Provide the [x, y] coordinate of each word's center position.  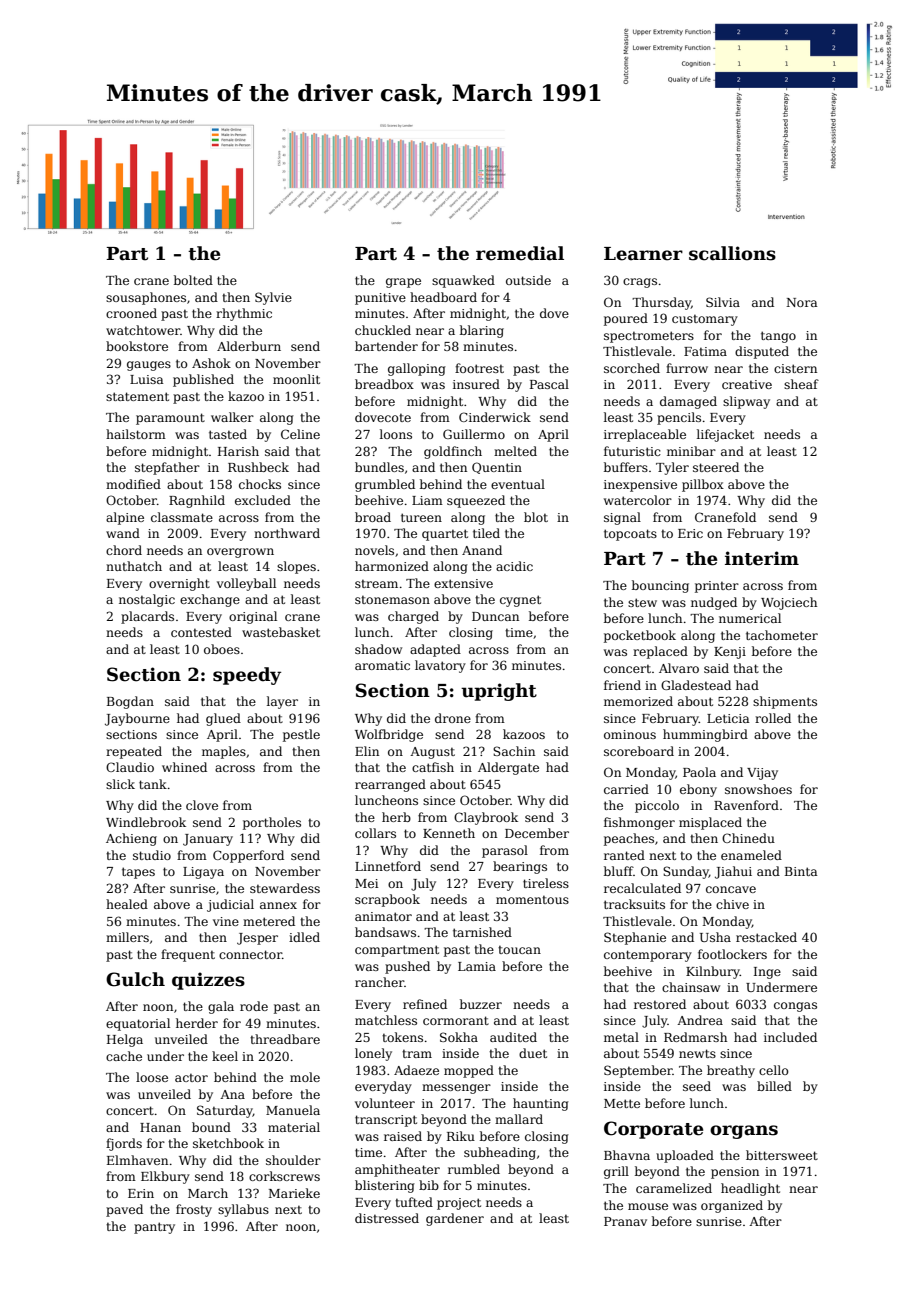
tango [778, 337]
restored [660, 1004]
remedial [520, 253]
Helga [125, 1040]
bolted [193, 280]
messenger [456, 1089]
